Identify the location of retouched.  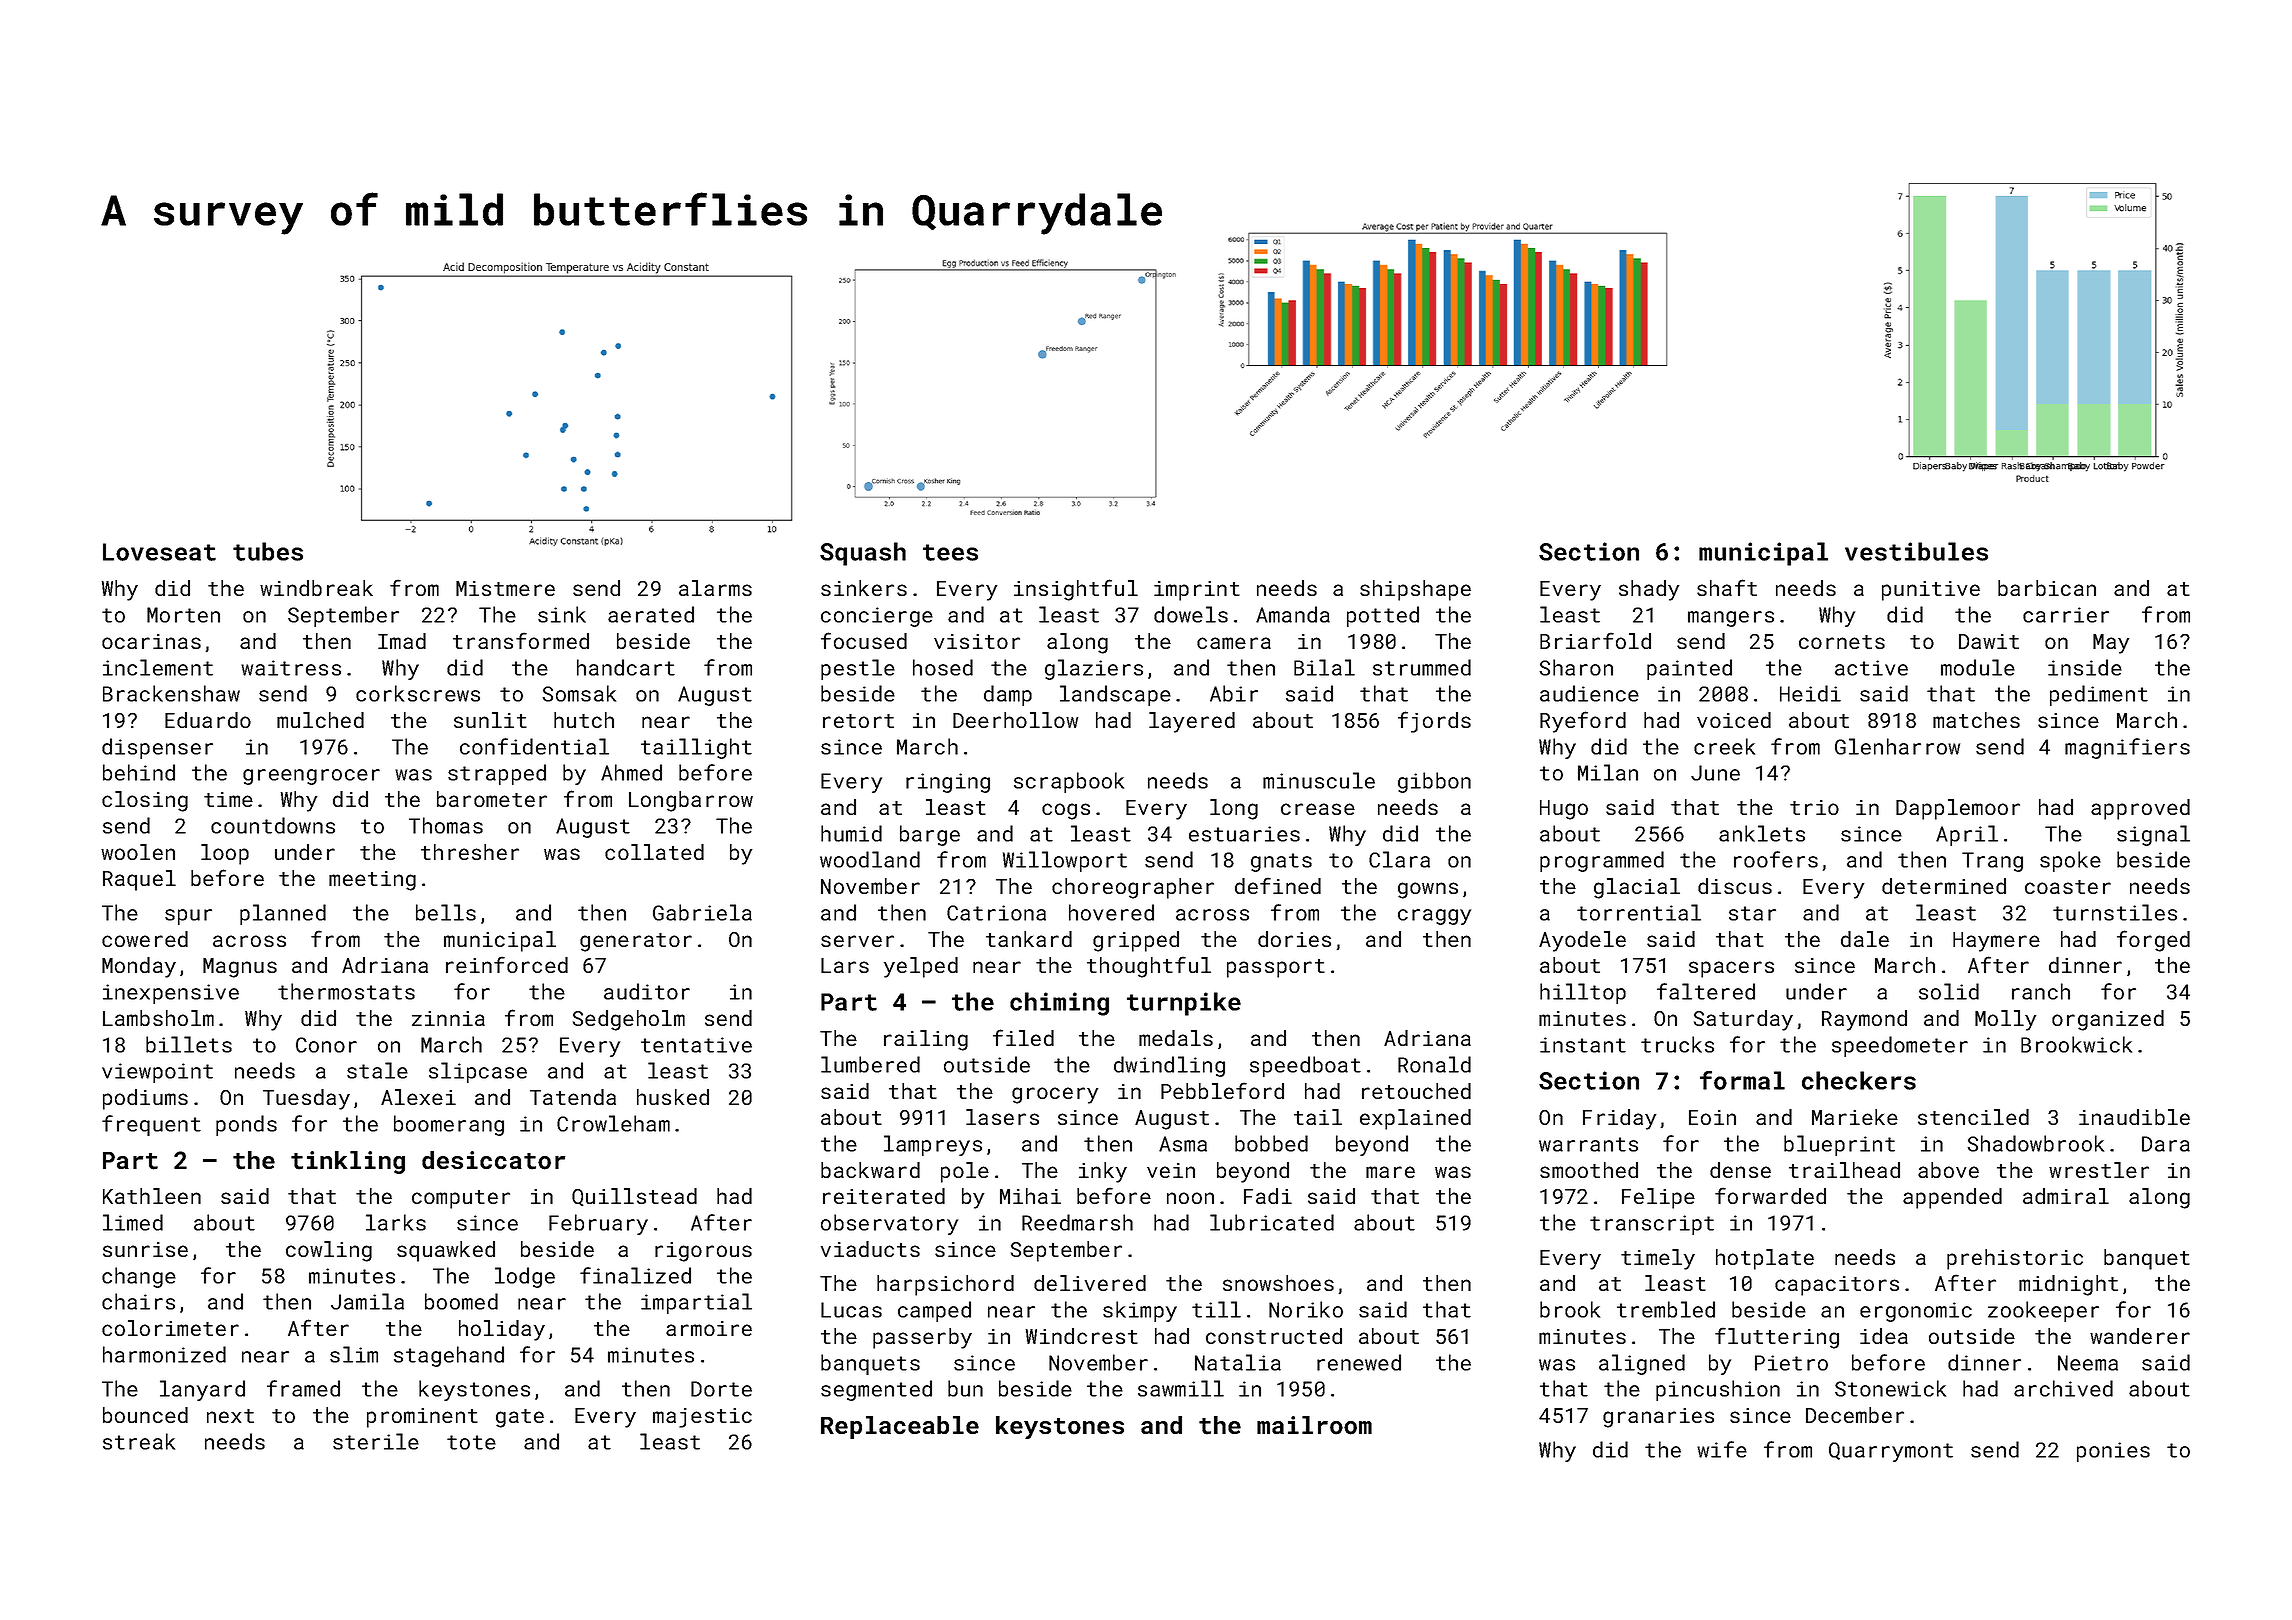
(1416, 1091).
